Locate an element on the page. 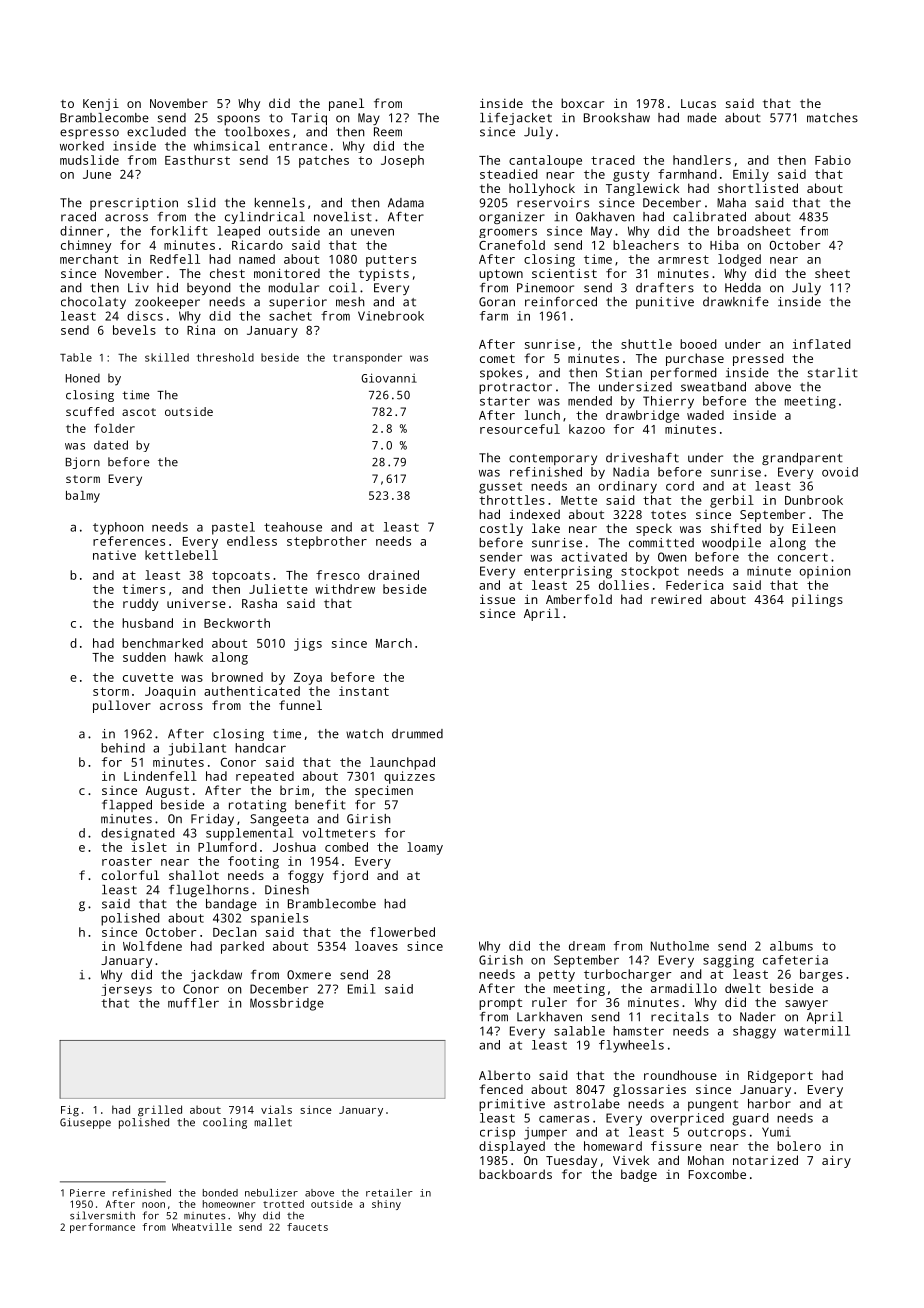 The width and height of the image is (924, 1308). Adama is located at coordinates (406, 203).
